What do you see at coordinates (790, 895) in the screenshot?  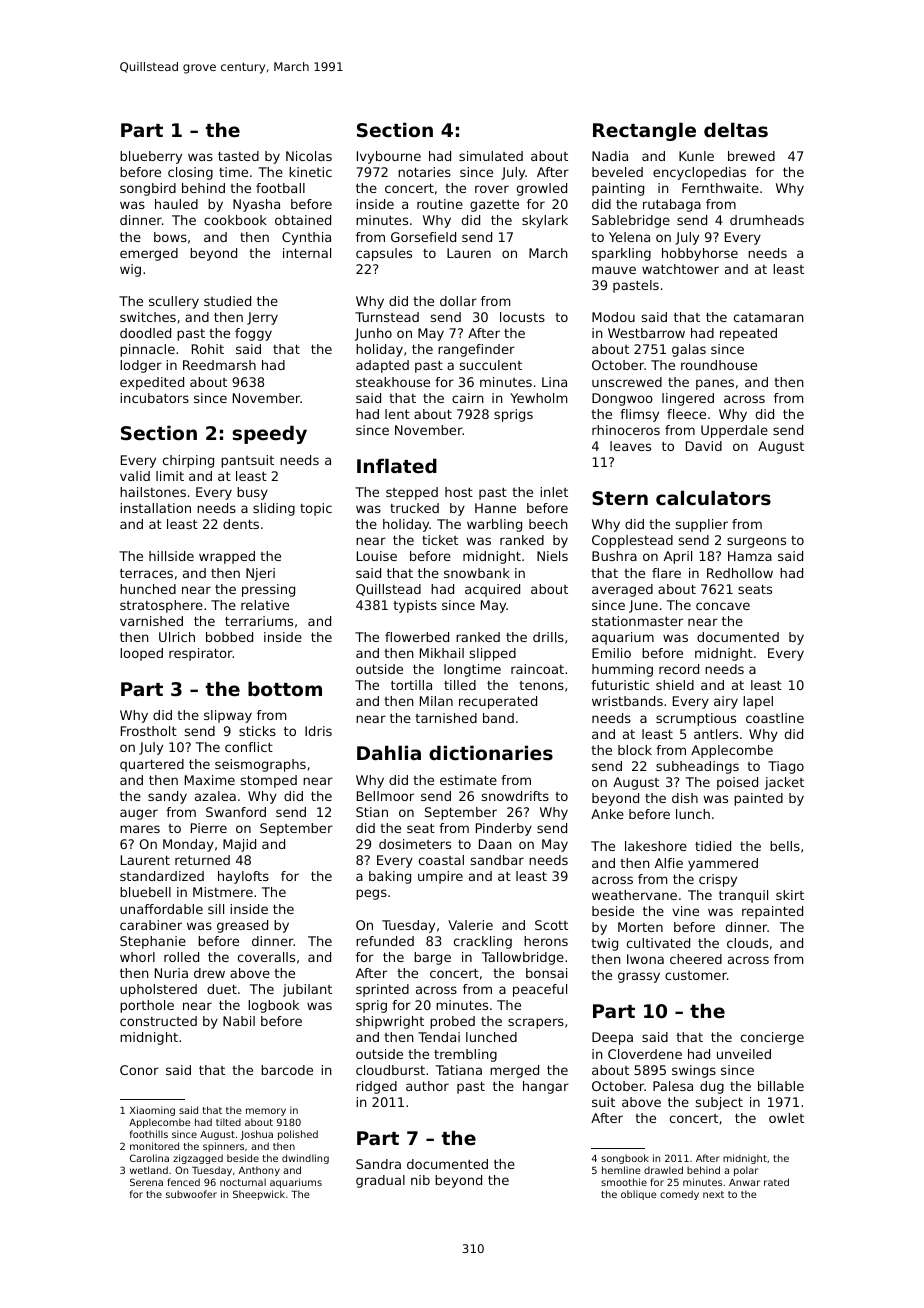 I see `skirt` at bounding box center [790, 895].
